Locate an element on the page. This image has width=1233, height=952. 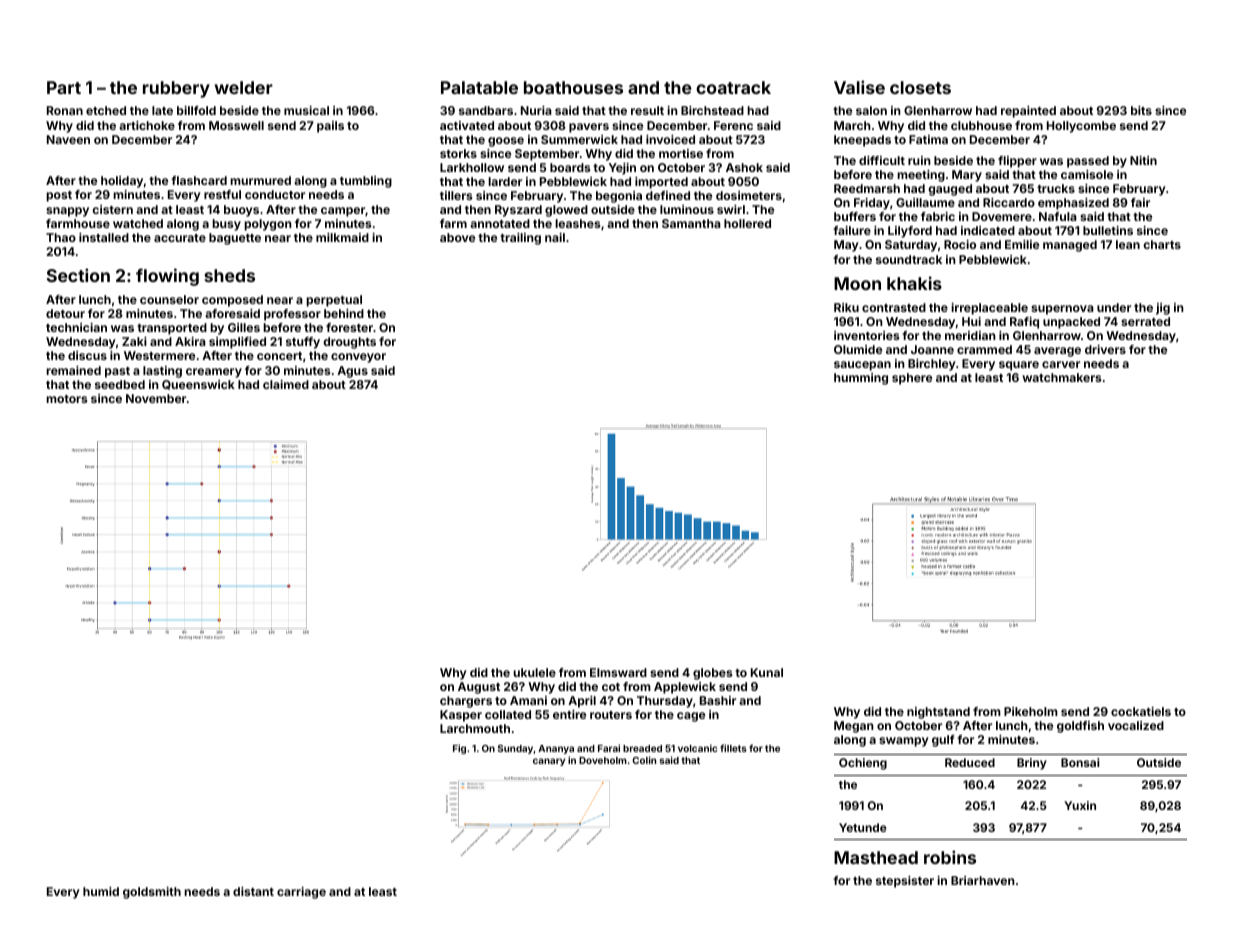
Agus is located at coordinates (352, 372).
